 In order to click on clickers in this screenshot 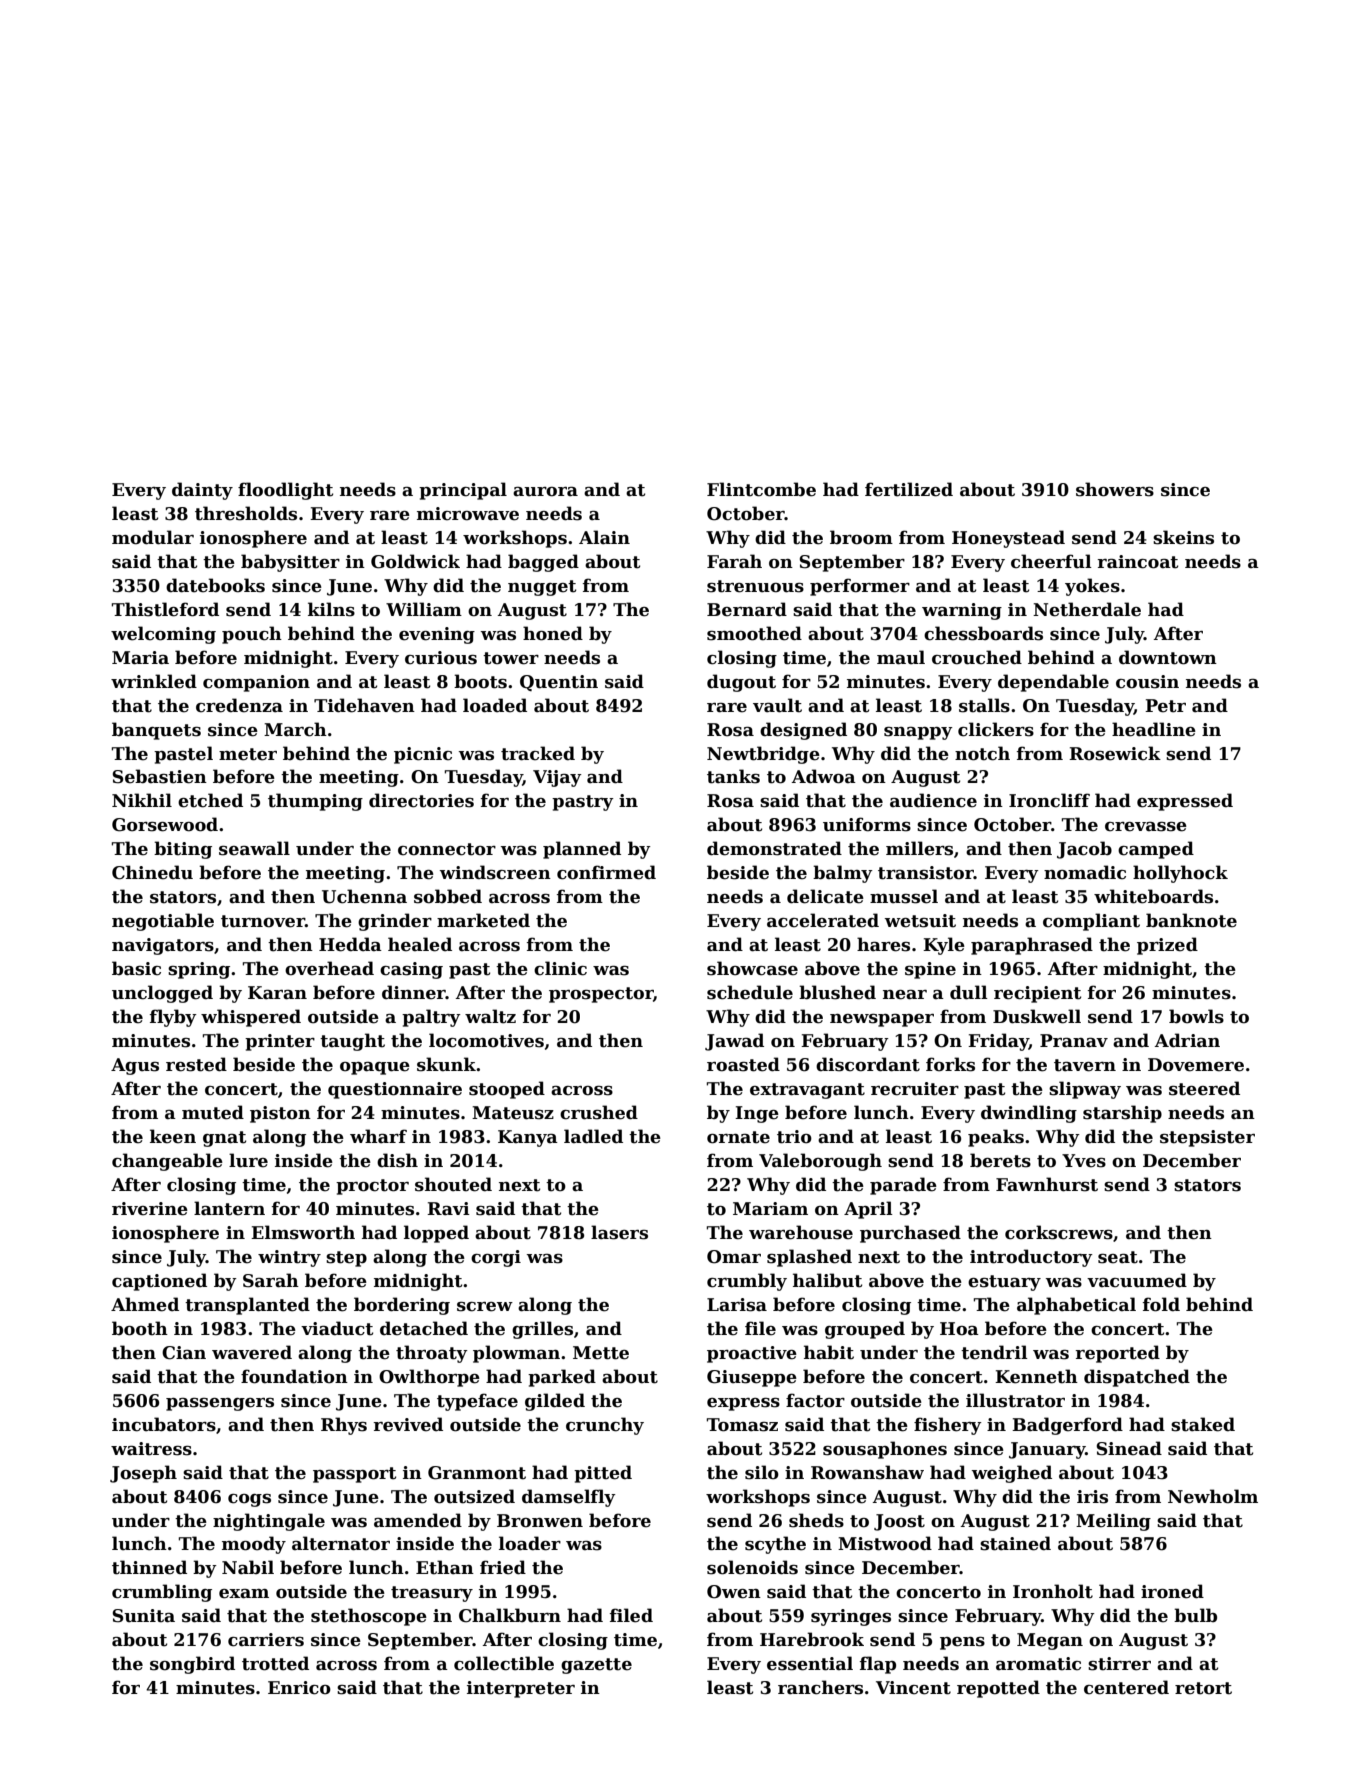, I will do `click(996, 729)`.
